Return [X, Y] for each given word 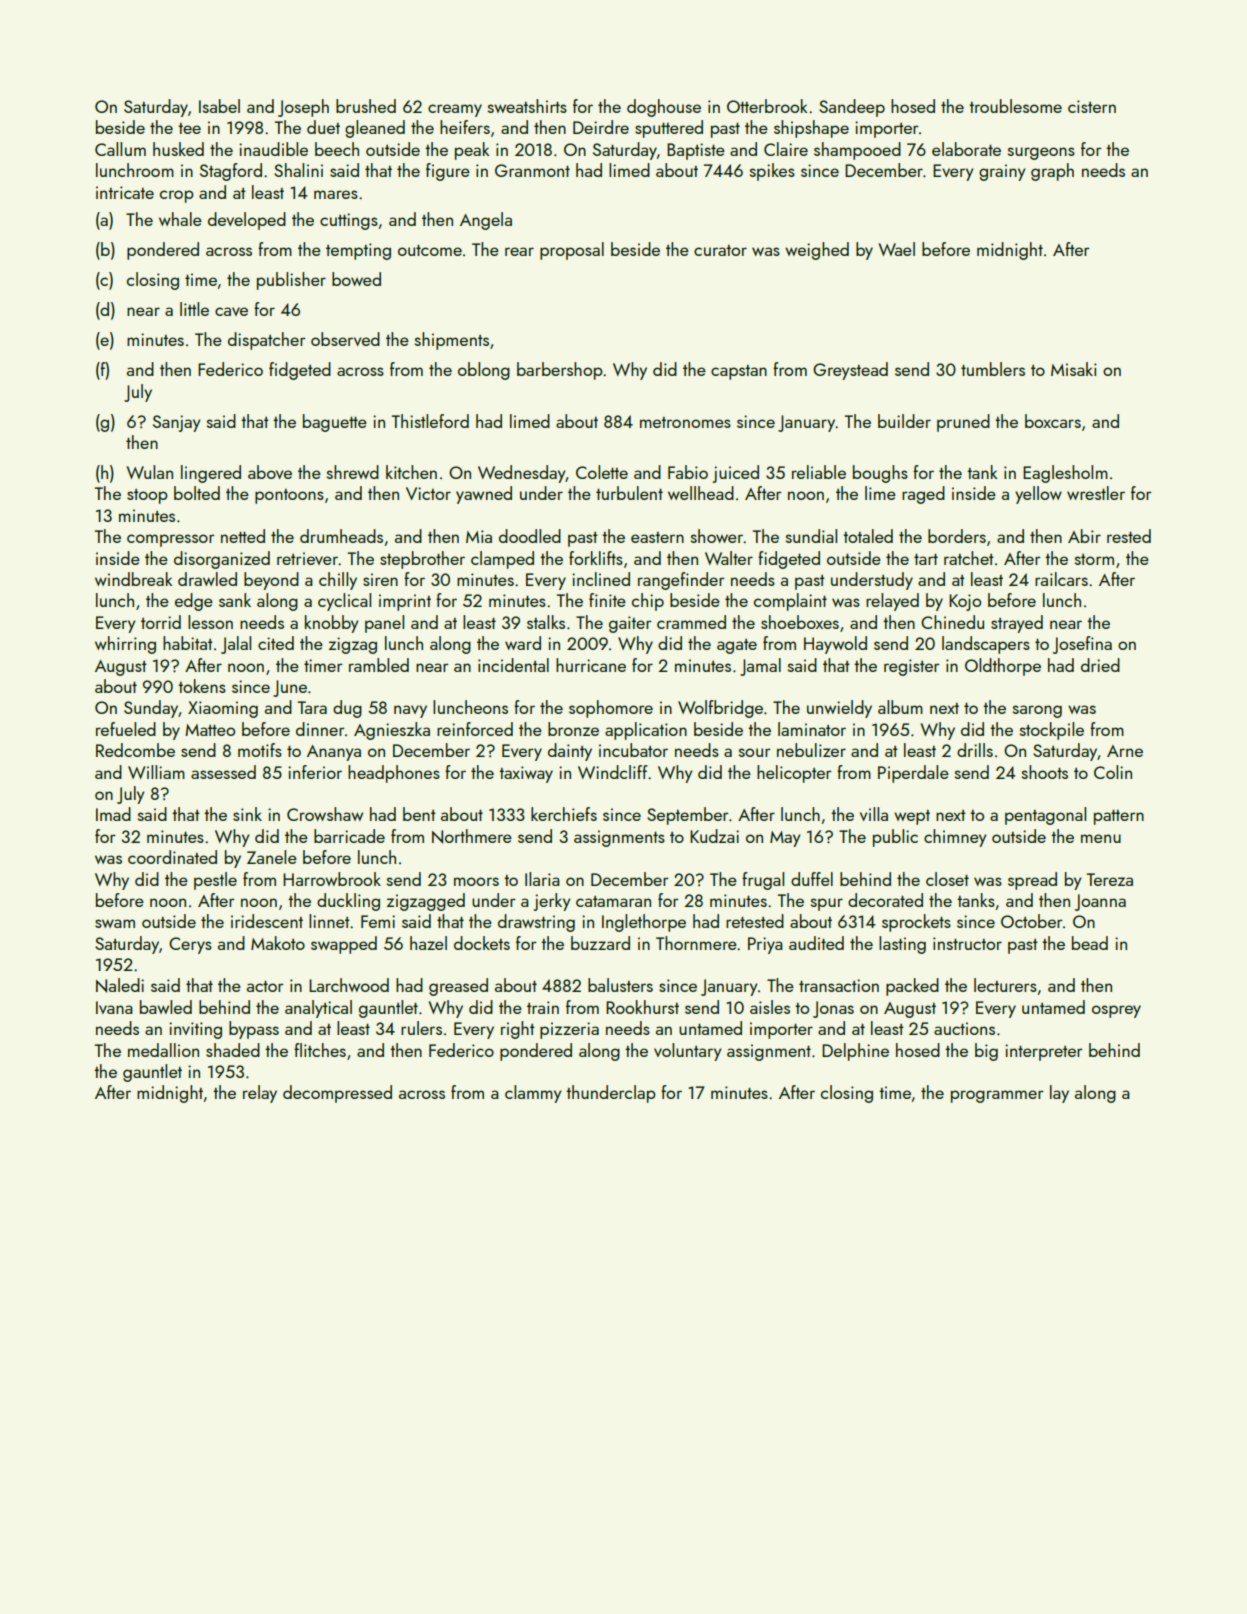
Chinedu [952, 622]
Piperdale [913, 774]
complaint [790, 602]
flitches [320, 1050]
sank [235, 600]
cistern [1092, 106]
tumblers [993, 369]
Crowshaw [325, 814]
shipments [452, 341]
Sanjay [177, 423]
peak [472, 151]
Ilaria [542, 879]
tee [189, 128]
